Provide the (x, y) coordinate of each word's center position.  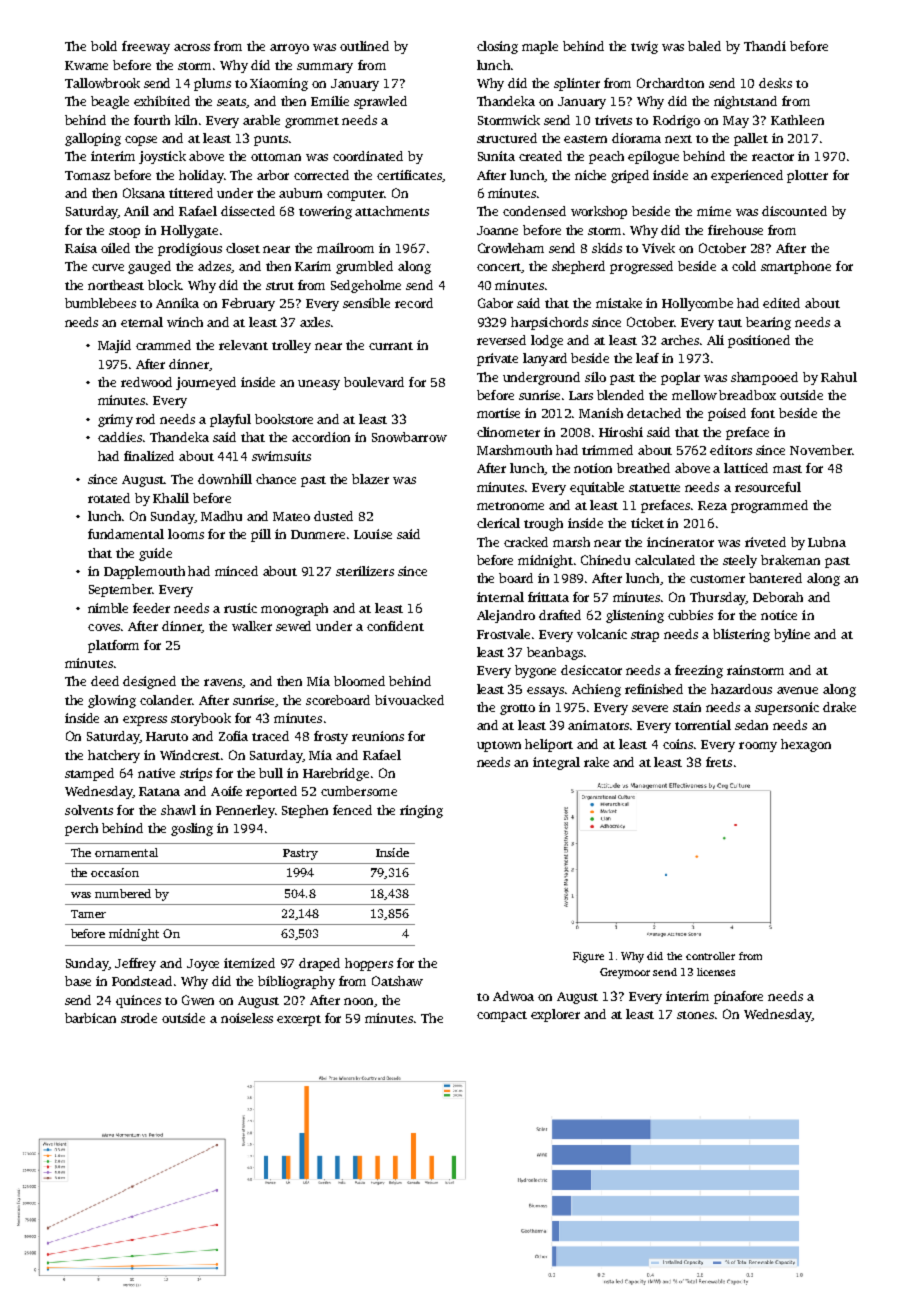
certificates (409, 175)
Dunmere (318, 534)
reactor (773, 157)
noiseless (247, 1018)
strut (280, 286)
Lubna (827, 542)
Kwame (86, 65)
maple (540, 47)
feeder (151, 608)
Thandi (765, 46)
